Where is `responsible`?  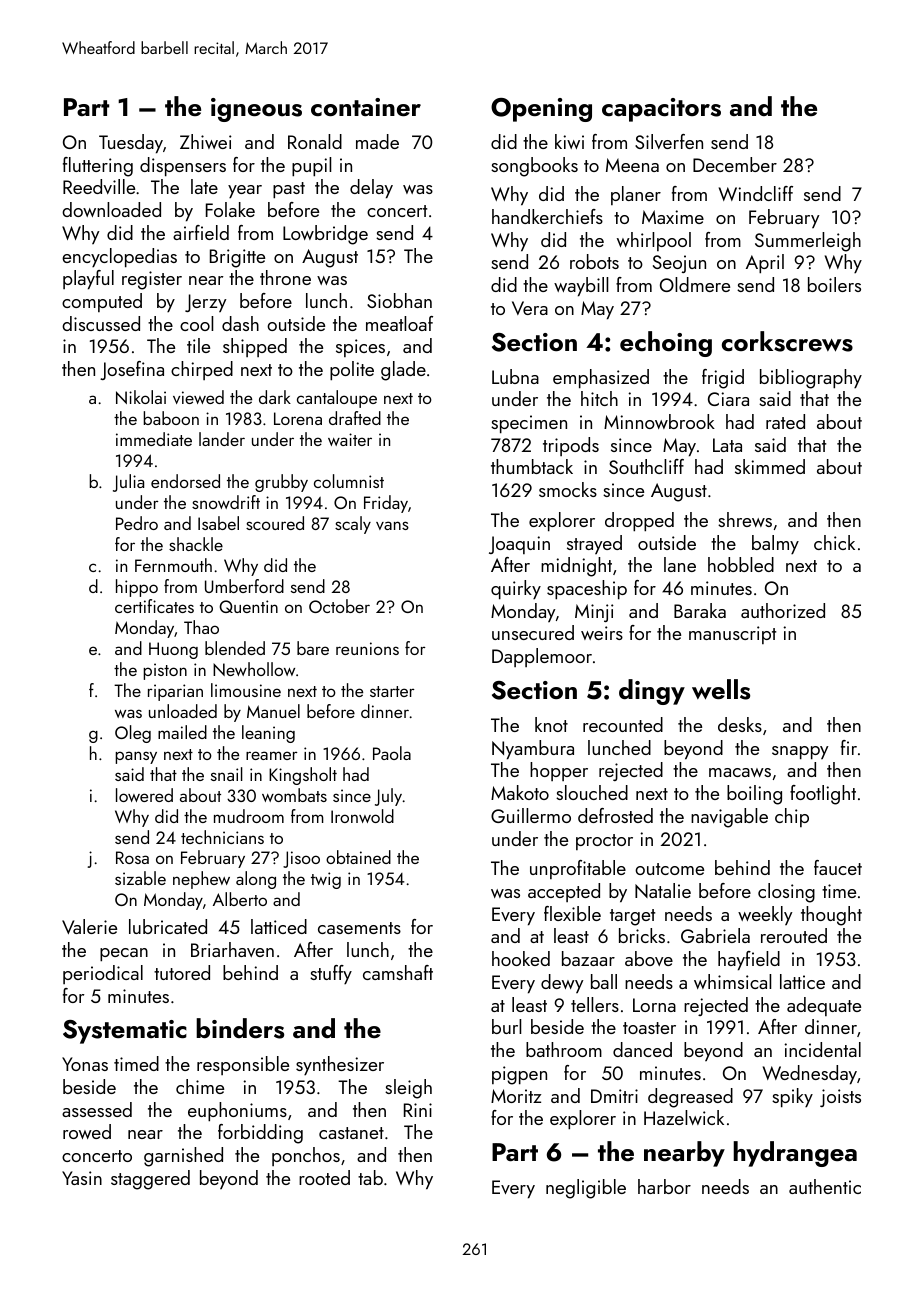 responsible is located at coordinates (243, 1065).
